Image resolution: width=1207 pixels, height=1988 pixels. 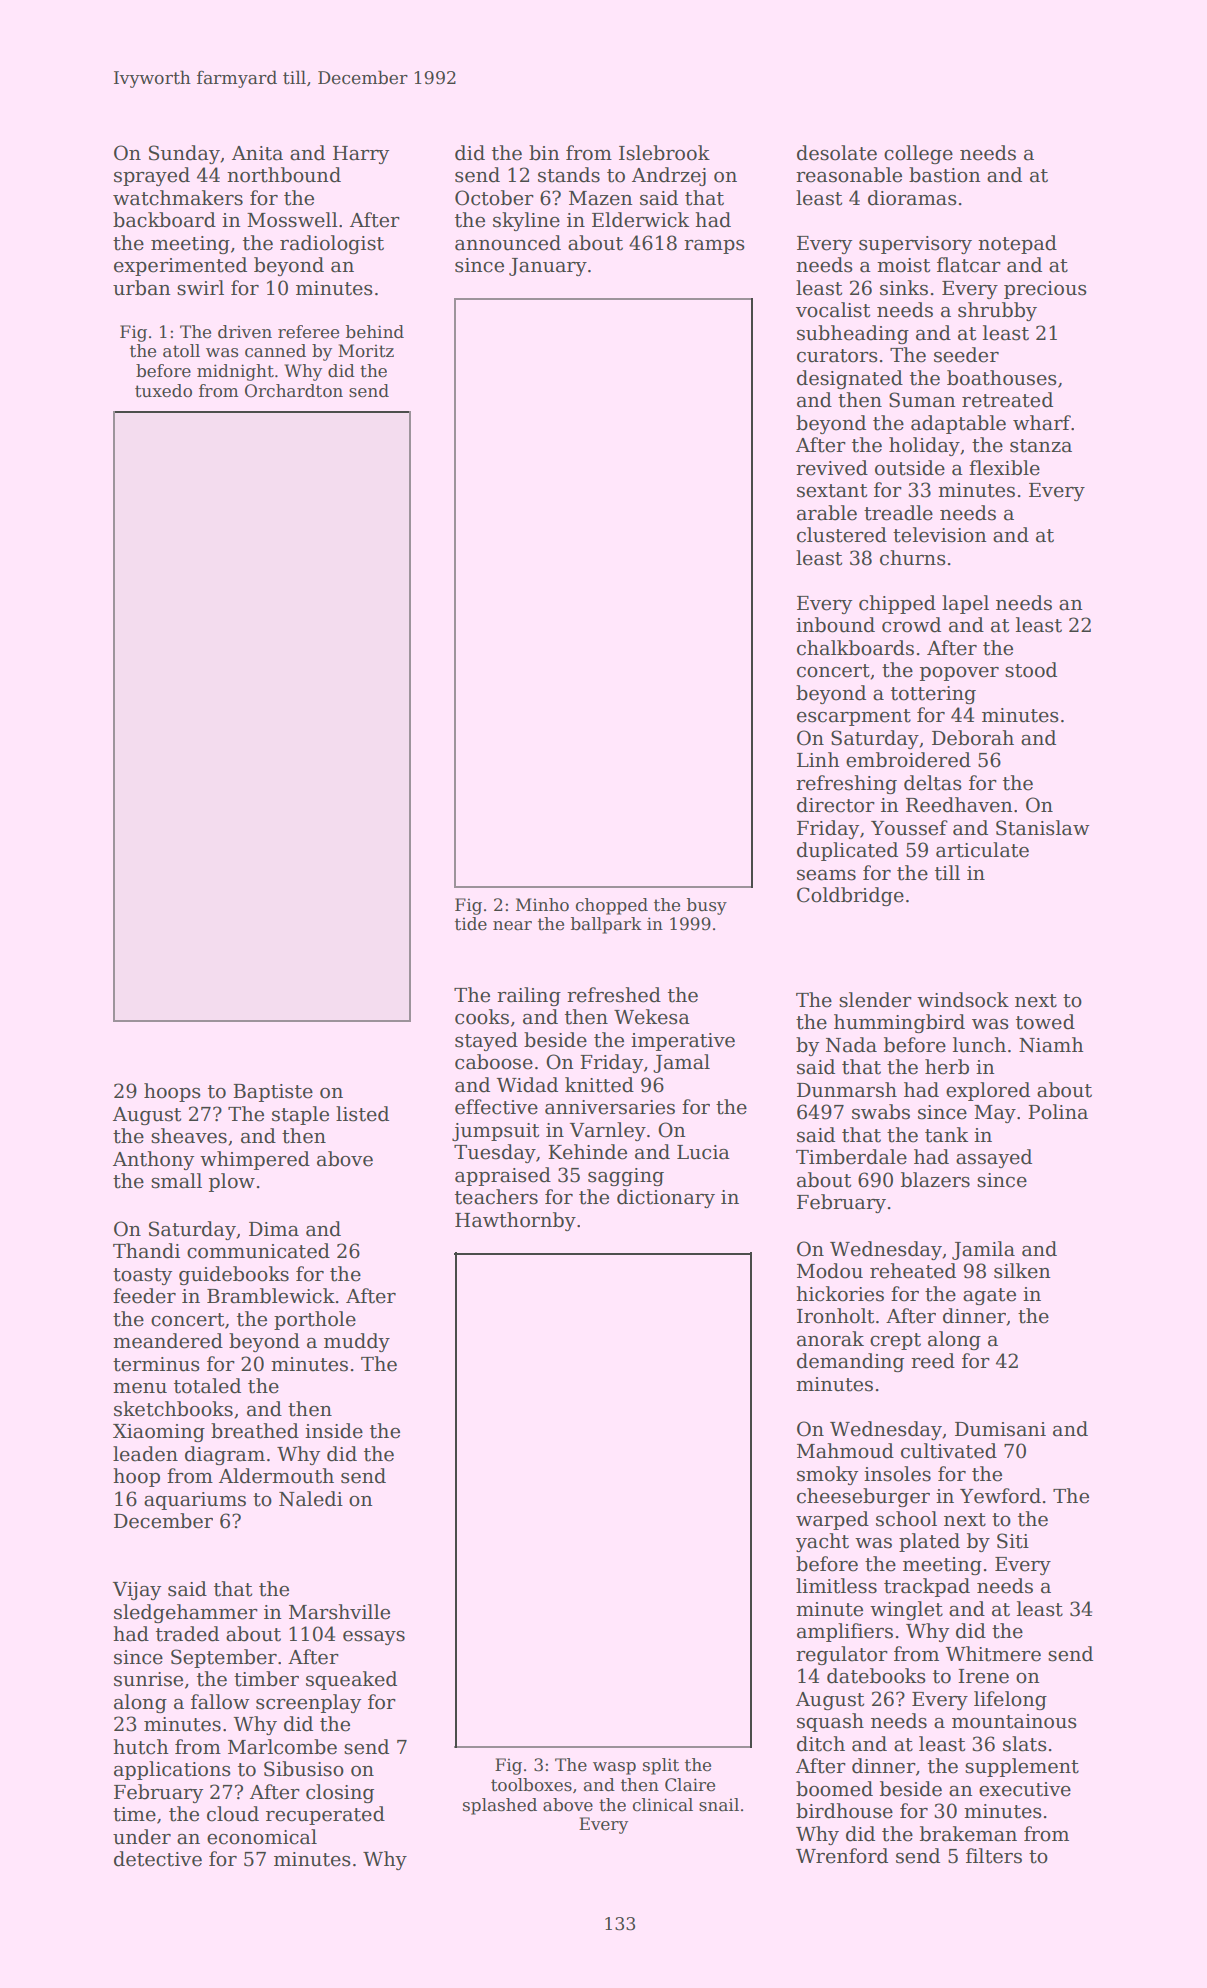 I want to click on Coldbridge, so click(x=850, y=896).
